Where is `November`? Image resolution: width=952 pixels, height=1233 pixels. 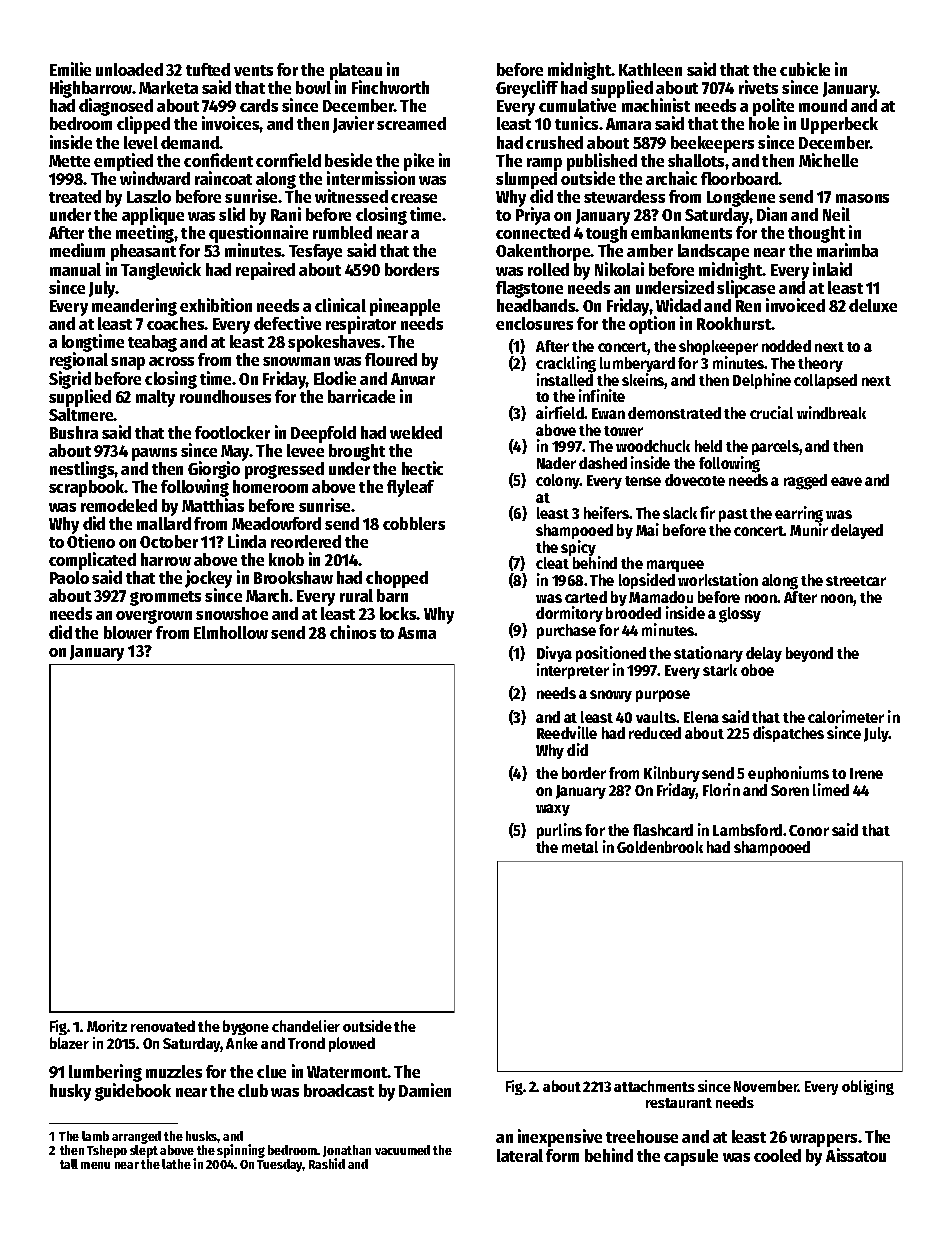
November is located at coordinates (766, 1086).
